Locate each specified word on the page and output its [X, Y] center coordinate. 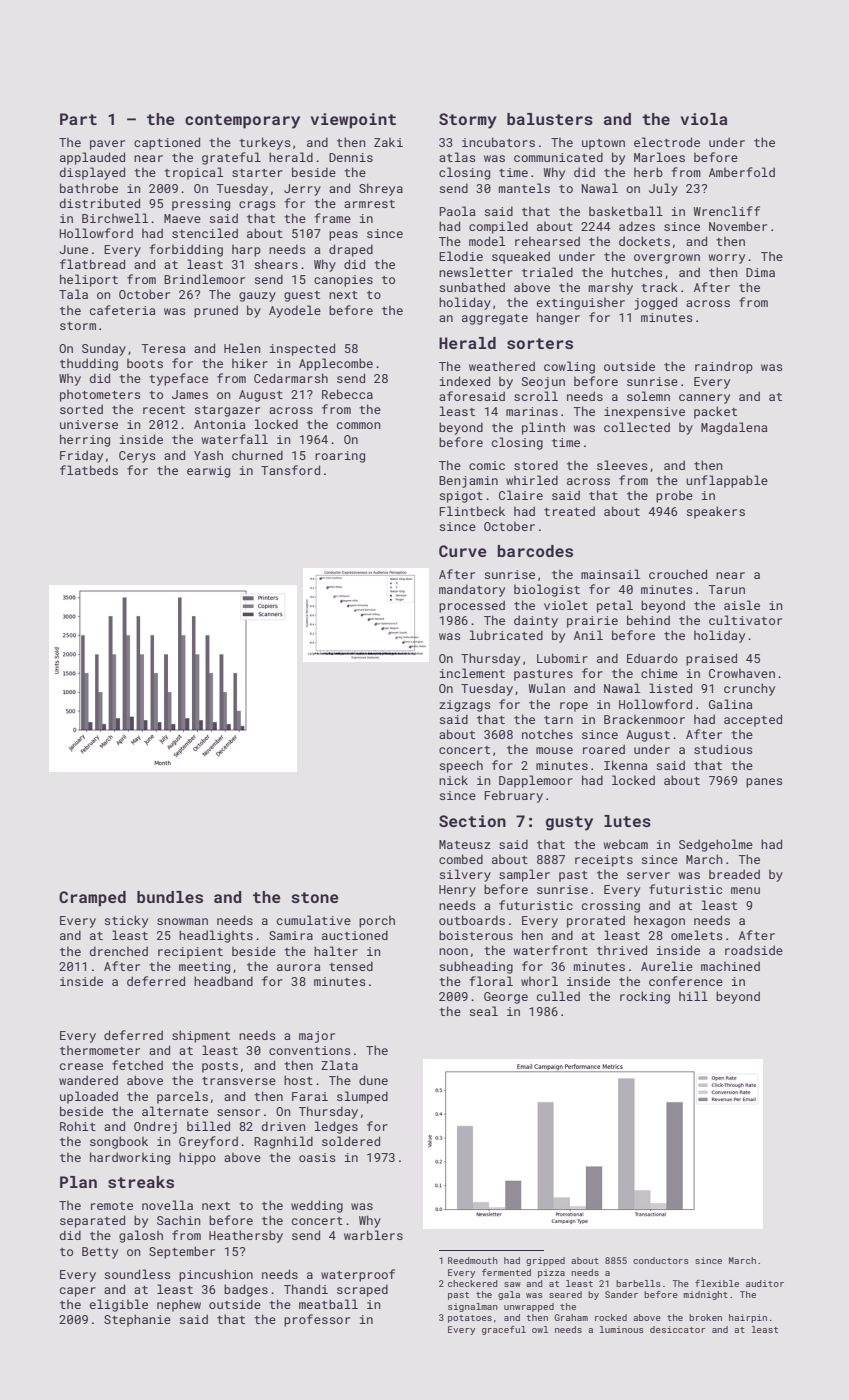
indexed [465, 381]
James [190, 394]
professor [317, 1320]
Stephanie [137, 1320]
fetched [137, 1065]
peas [343, 236]
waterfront [551, 950]
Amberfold [742, 172]
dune [373, 1080]
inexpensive [644, 413]
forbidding [186, 250]
